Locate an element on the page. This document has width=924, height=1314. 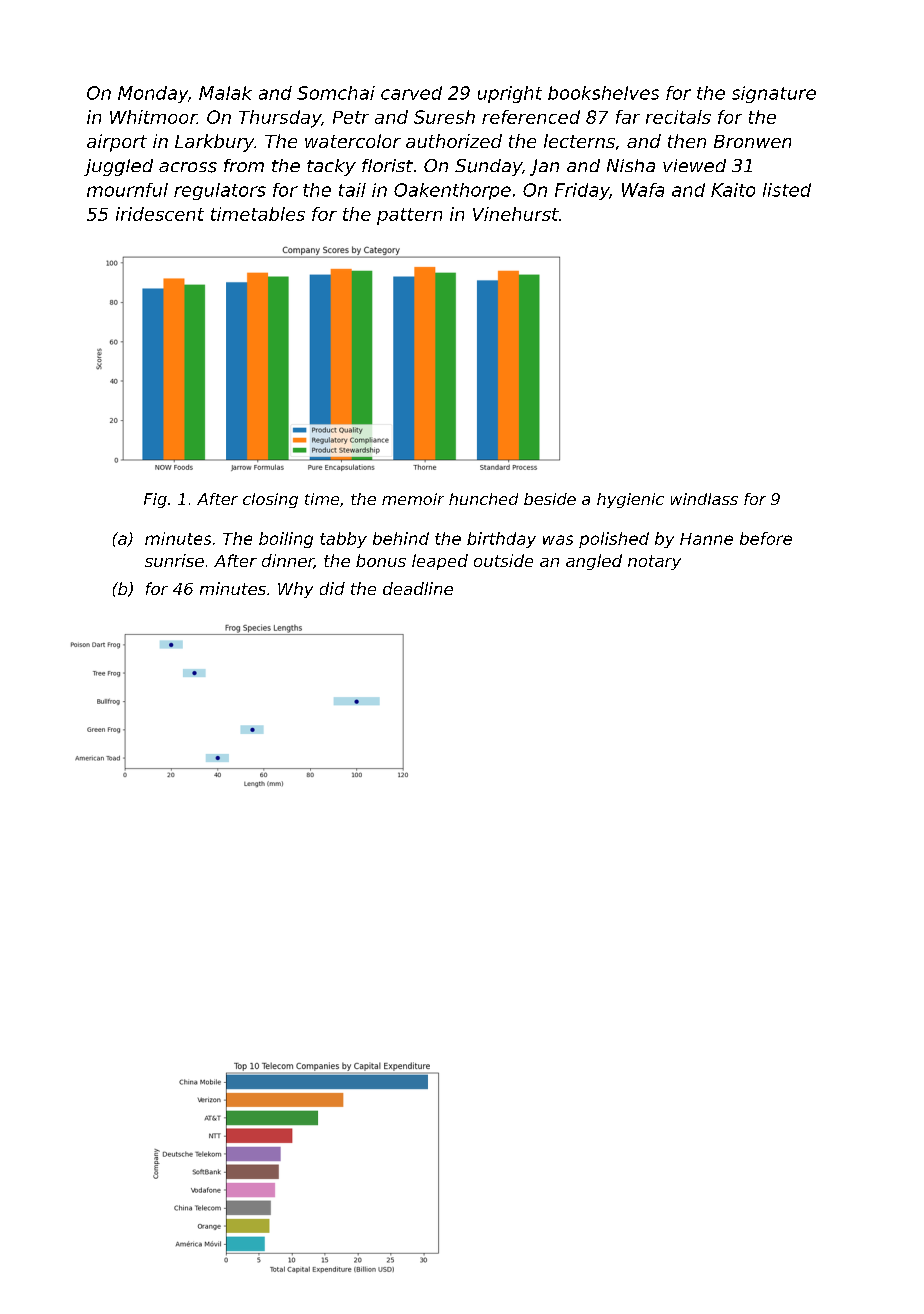
deadline is located at coordinates (418, 588).
